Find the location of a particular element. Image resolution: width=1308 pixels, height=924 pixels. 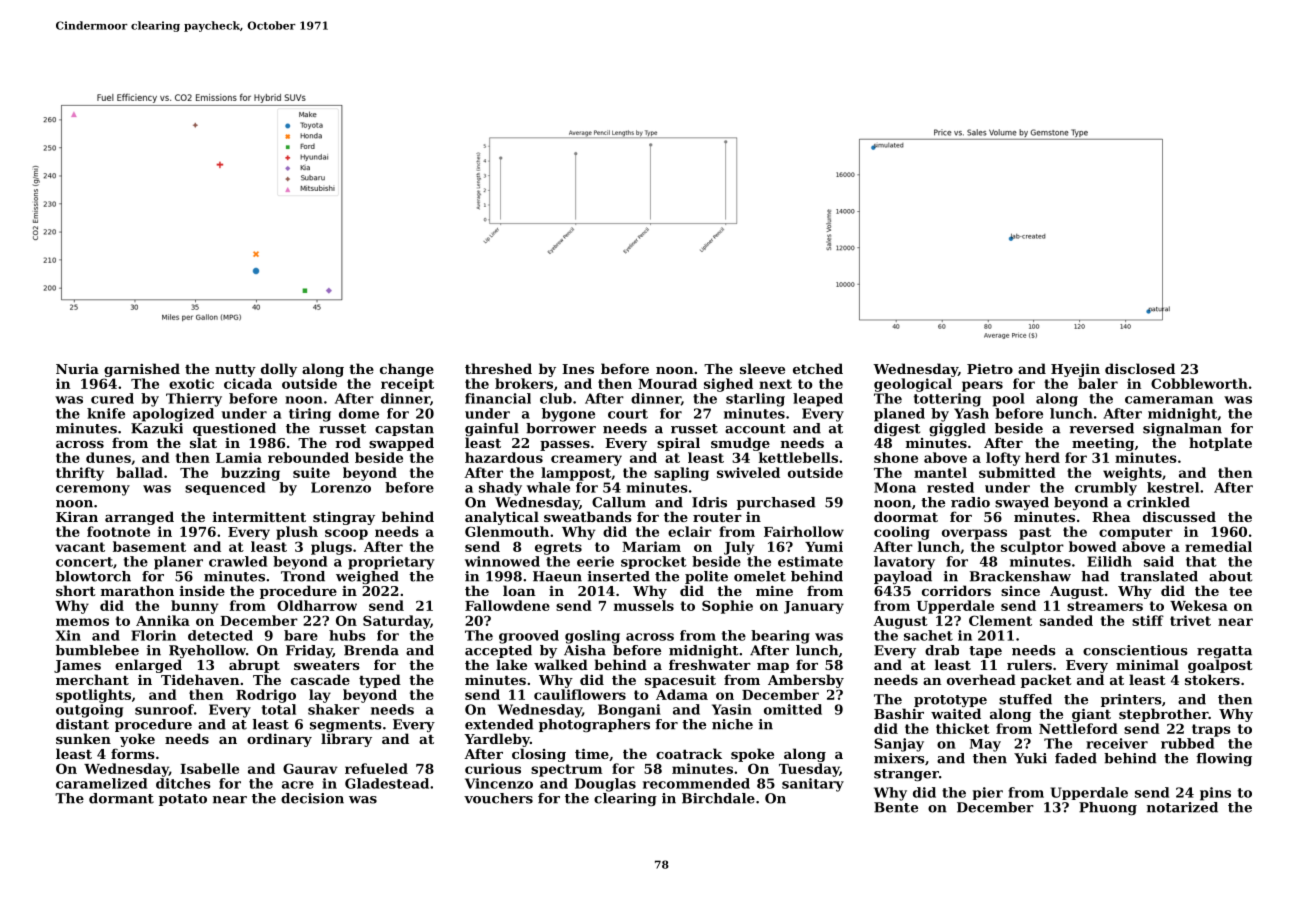

Oldharrow is located at coordinates (317, 605).
